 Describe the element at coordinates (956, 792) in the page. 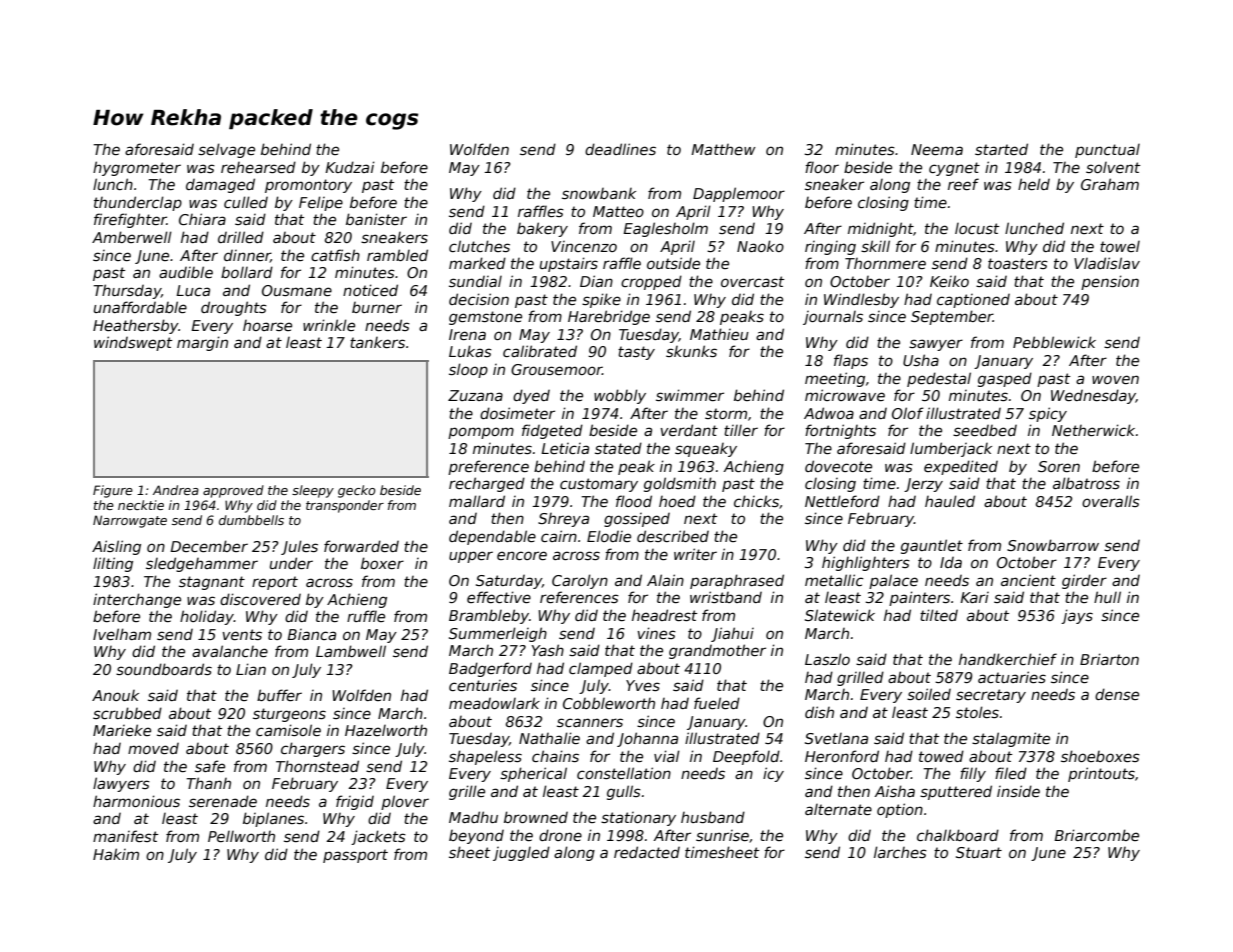

I see `sputtered` at that location.
